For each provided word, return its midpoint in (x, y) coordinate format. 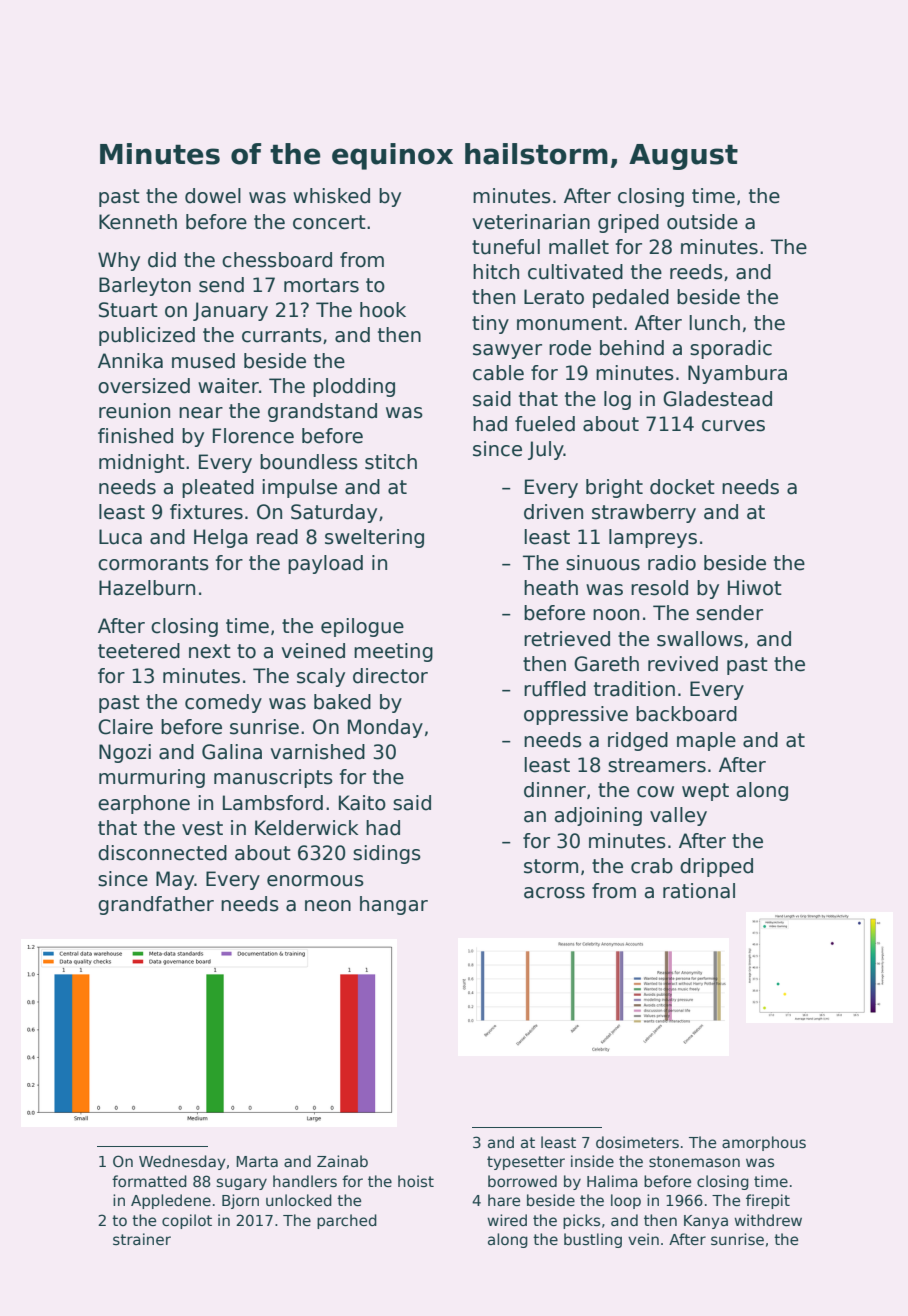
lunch (714, 323)
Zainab (342, 1161)
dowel (213, 196)
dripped (716, 867)
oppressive (576, 715)
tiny (490, 324)
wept (705, 792)
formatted (149, 1181)
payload (325, 564)
